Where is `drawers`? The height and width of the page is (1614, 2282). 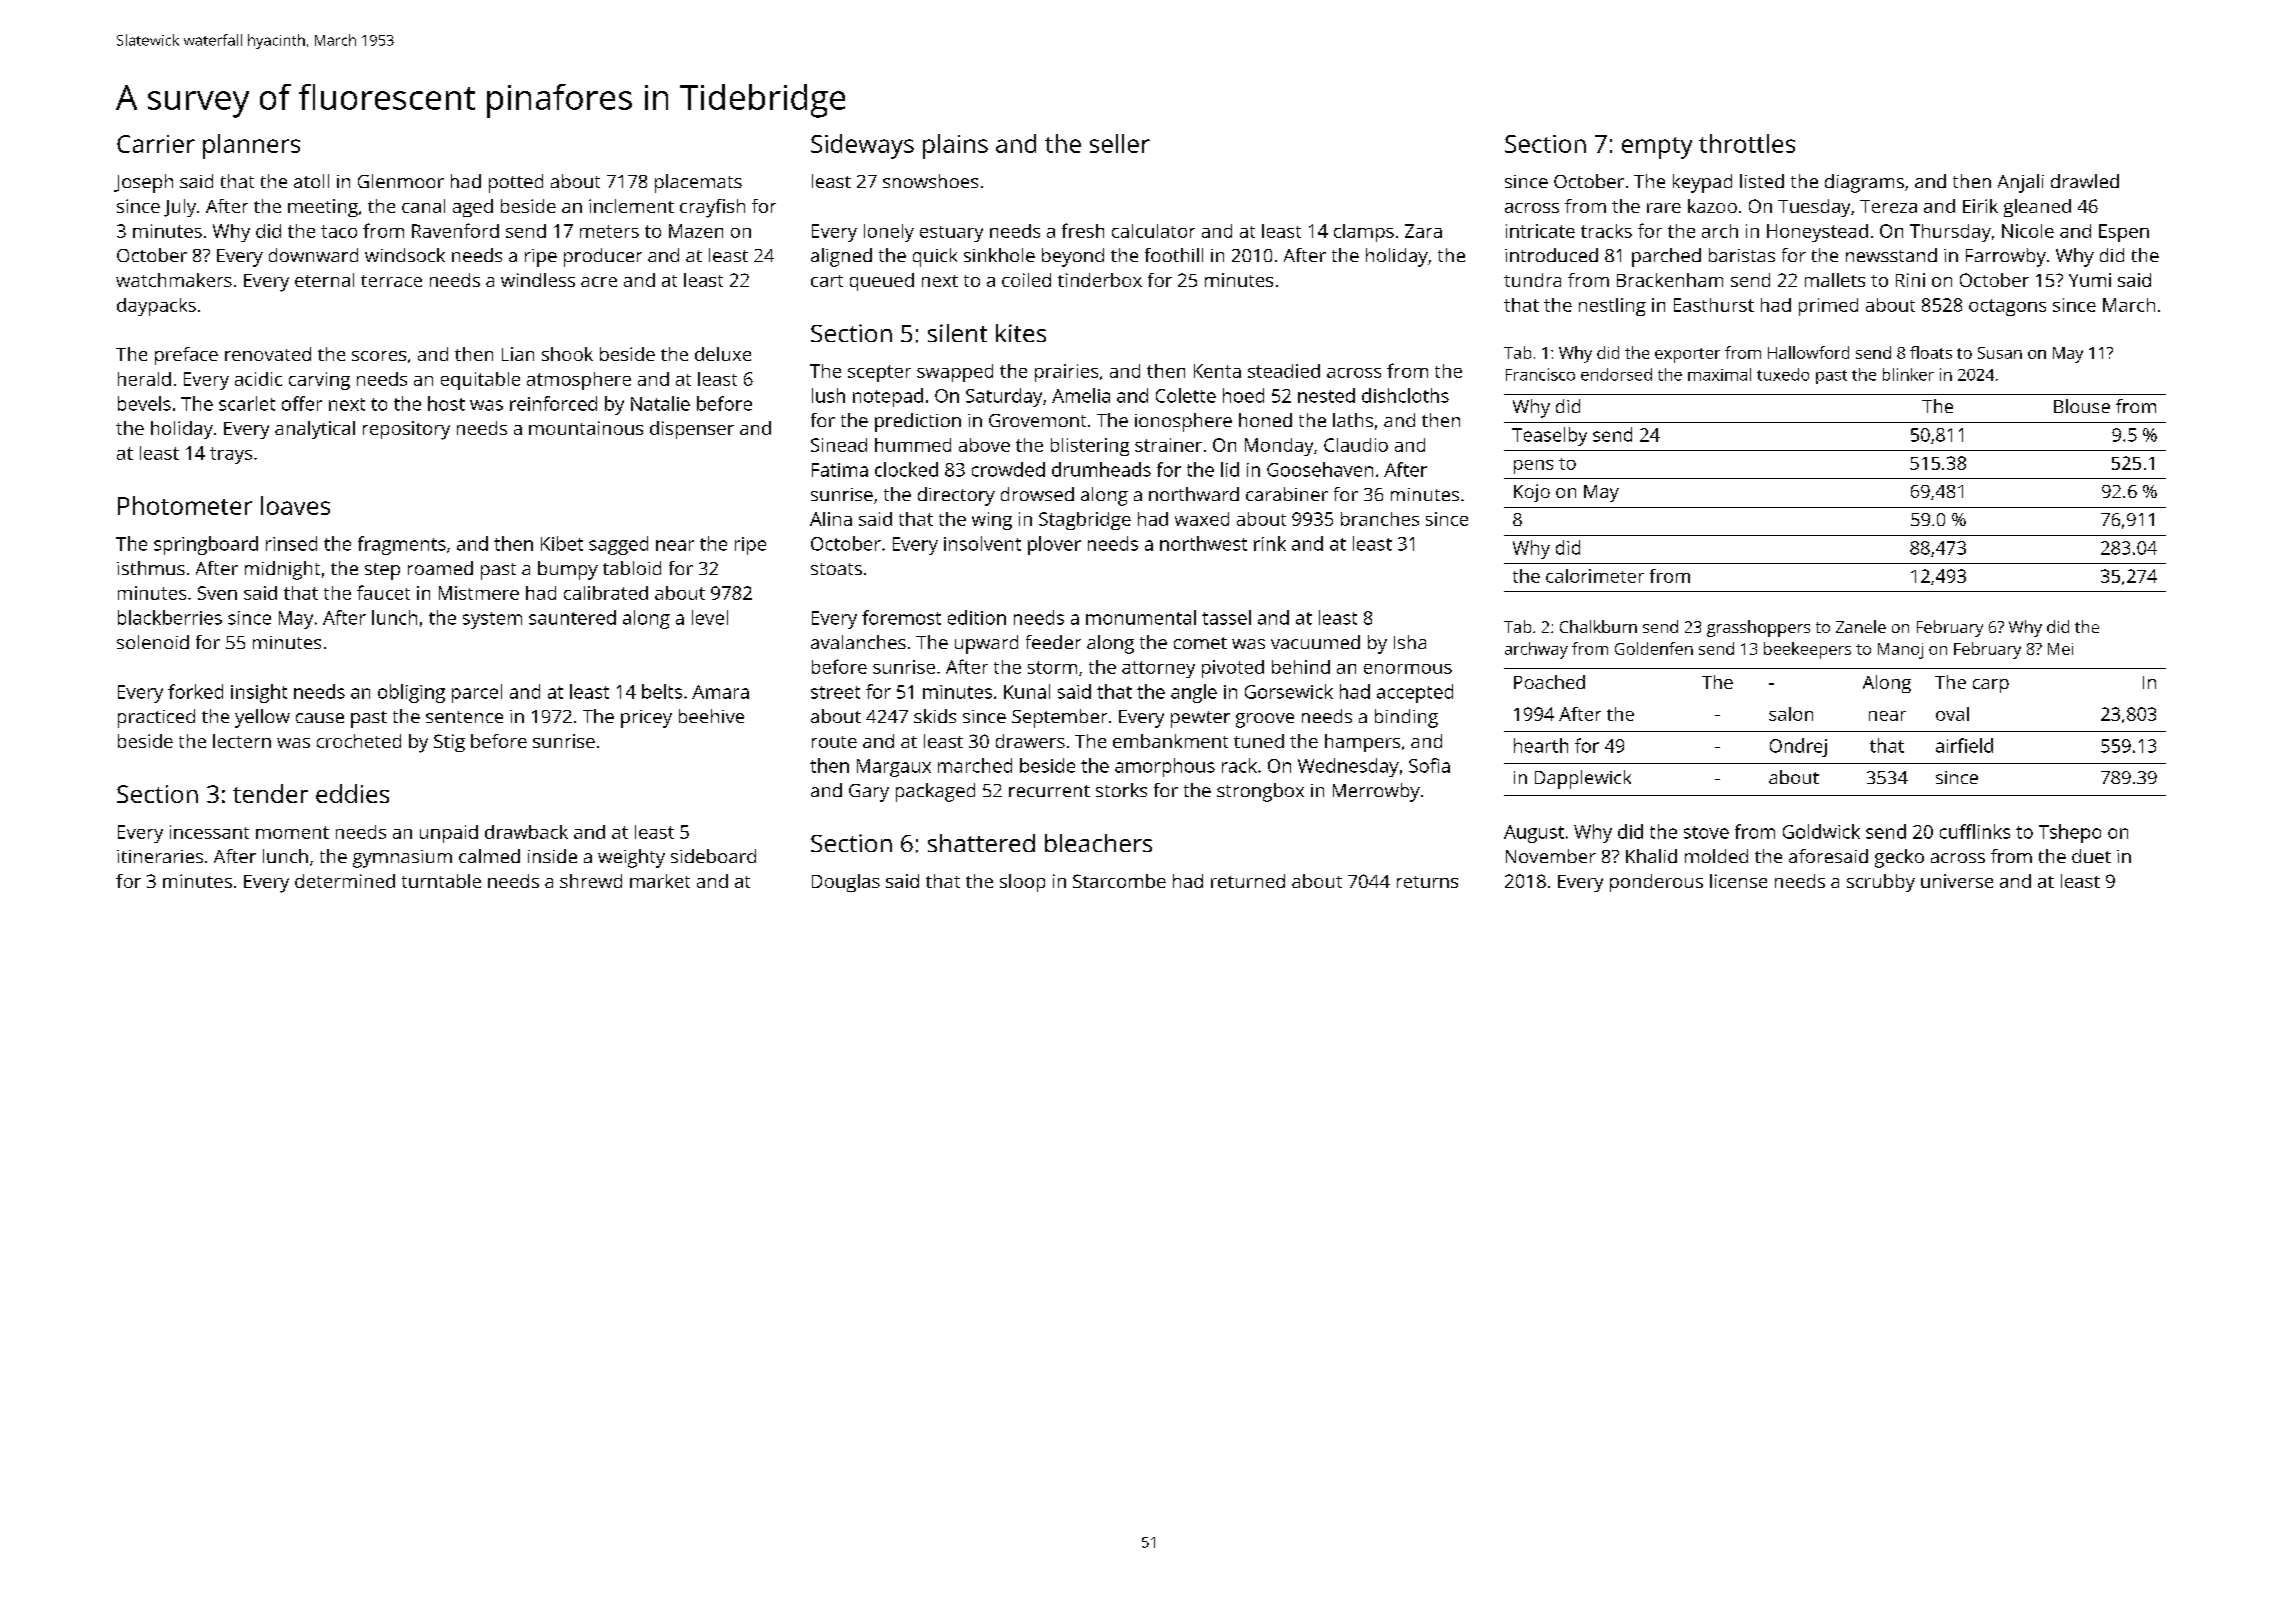 drawers is located at coordinates (1030, 741).
